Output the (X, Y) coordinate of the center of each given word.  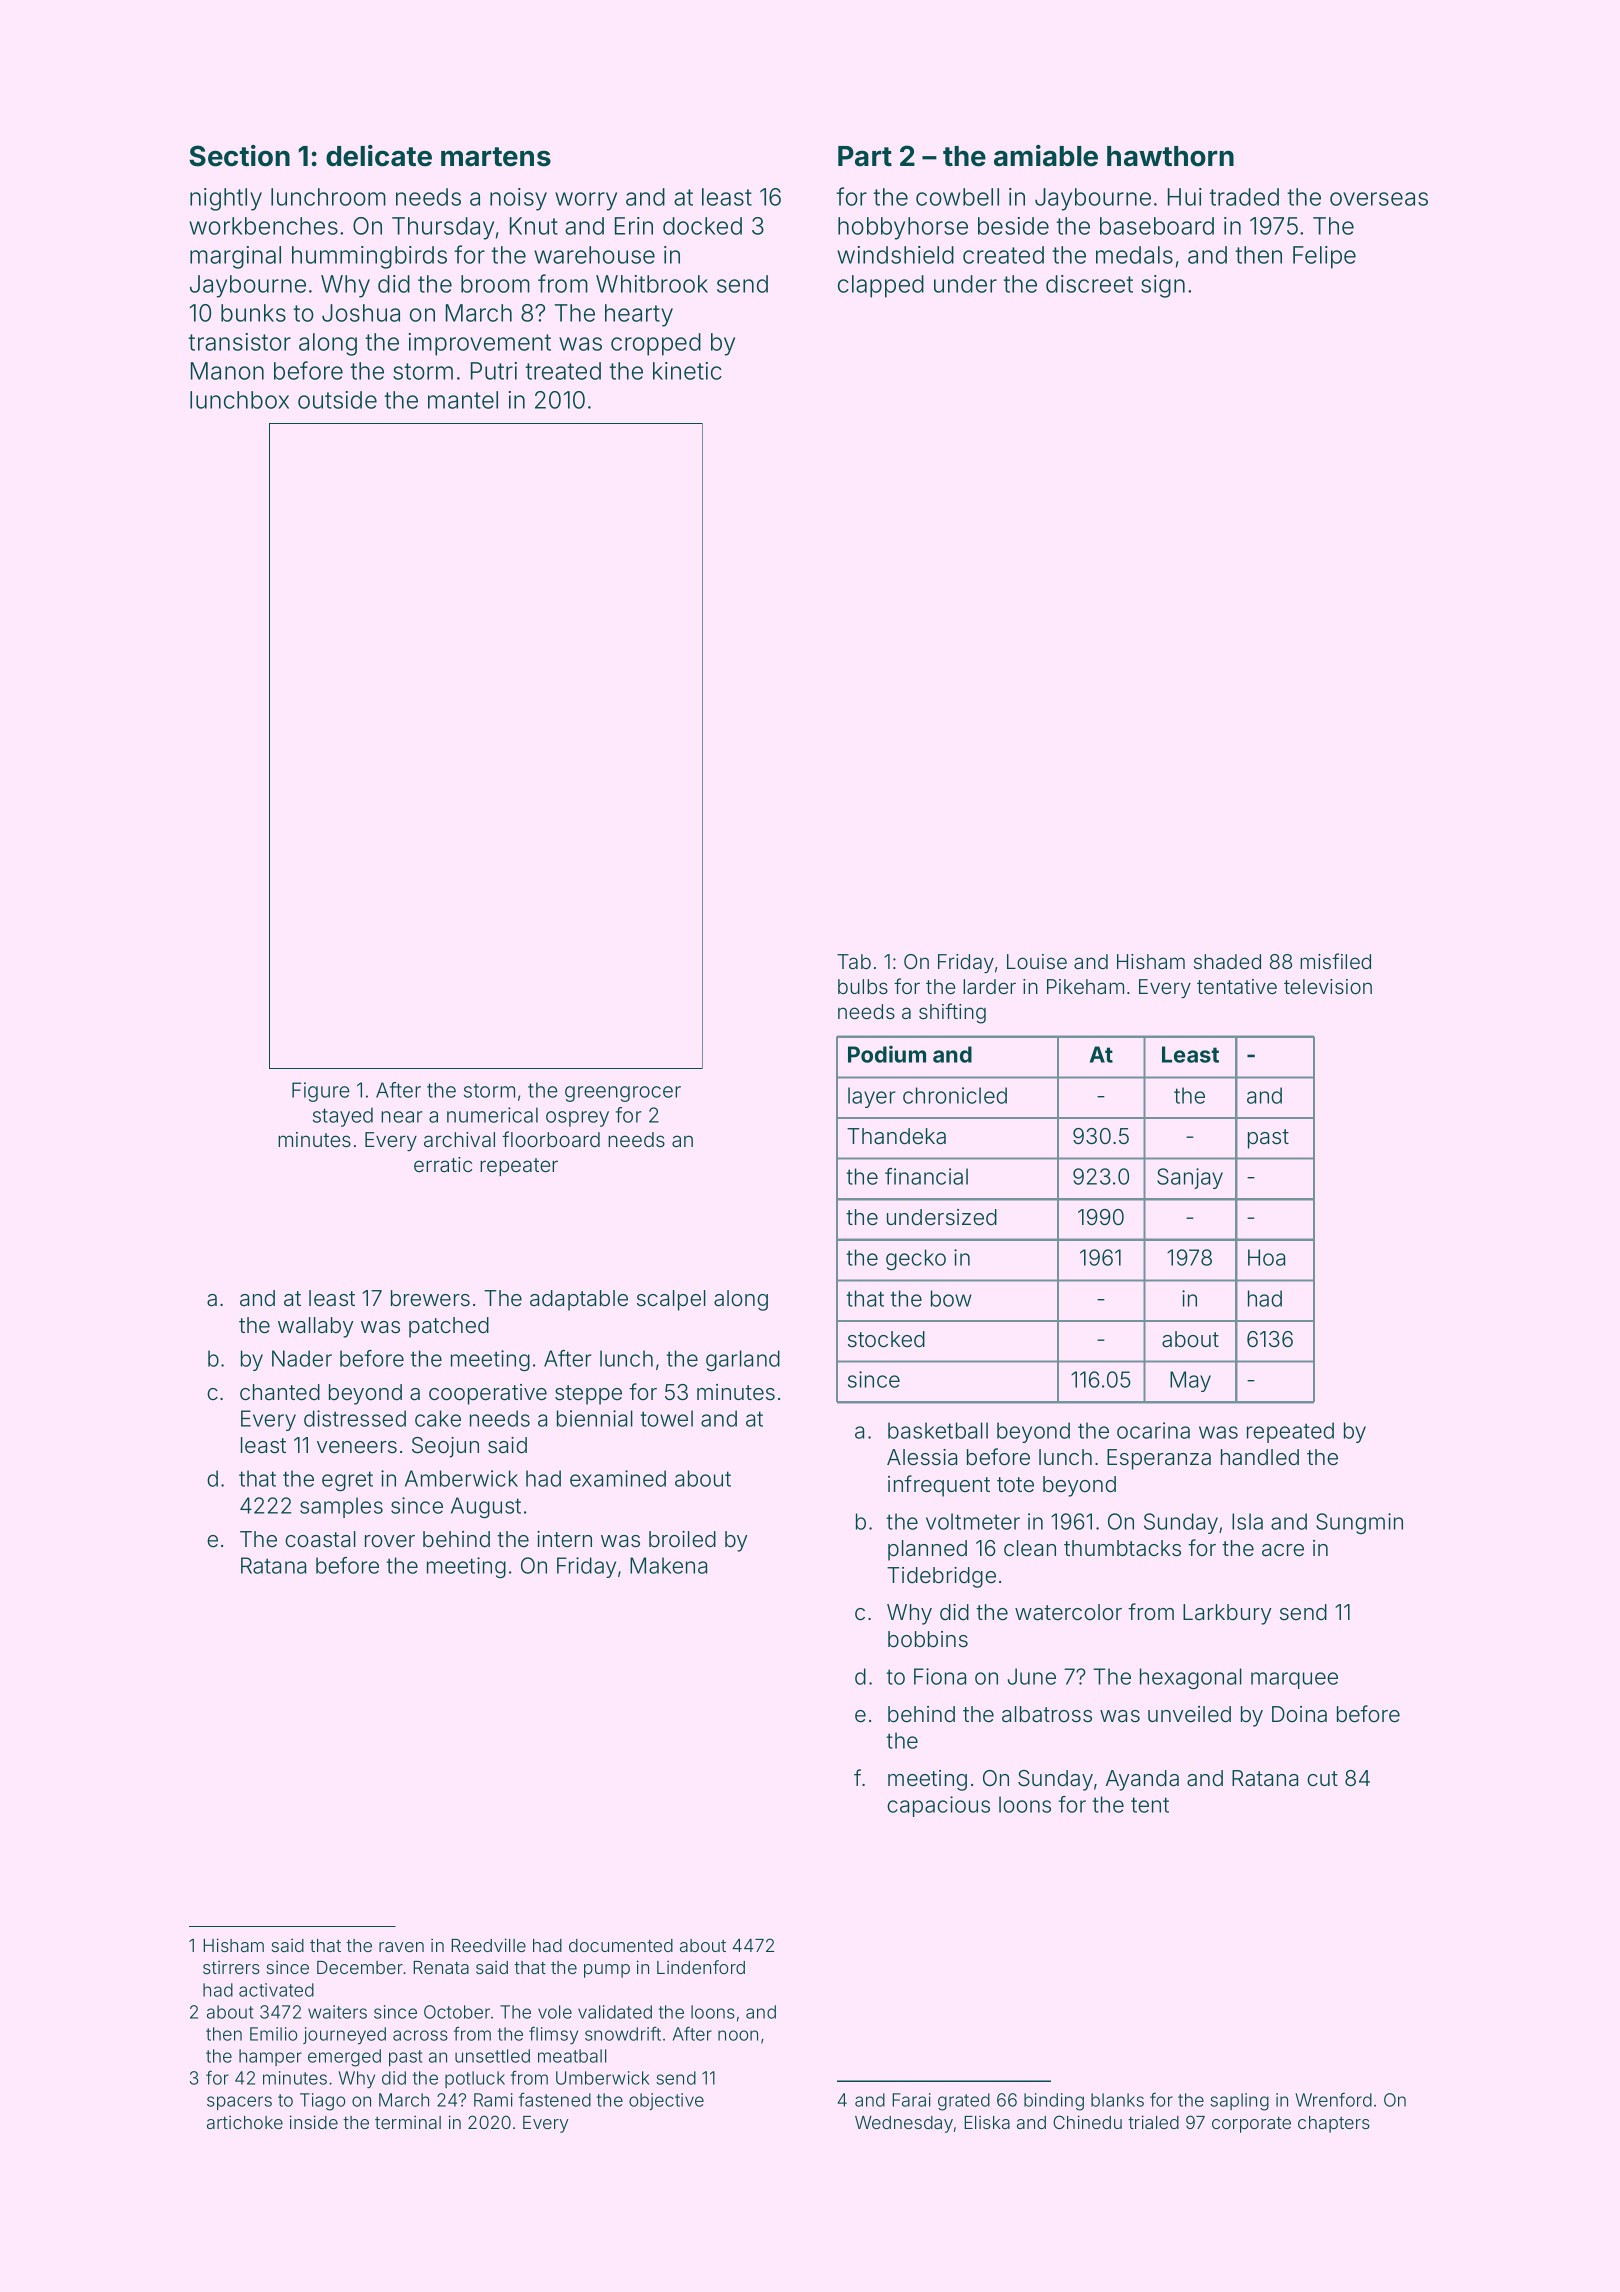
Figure (321, 1092)
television (1328, 986)
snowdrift (623, 2033)
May (1190, 1381)
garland (743, 1360)
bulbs (863, 986)
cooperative (488, 1394)
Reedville (488, 1945)
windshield (895, 255)
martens (496, 157)
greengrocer (623, 1094)
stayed (343, 1117)
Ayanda (1142, 1780)
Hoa (1266, 1257)
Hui (1185, 197)
